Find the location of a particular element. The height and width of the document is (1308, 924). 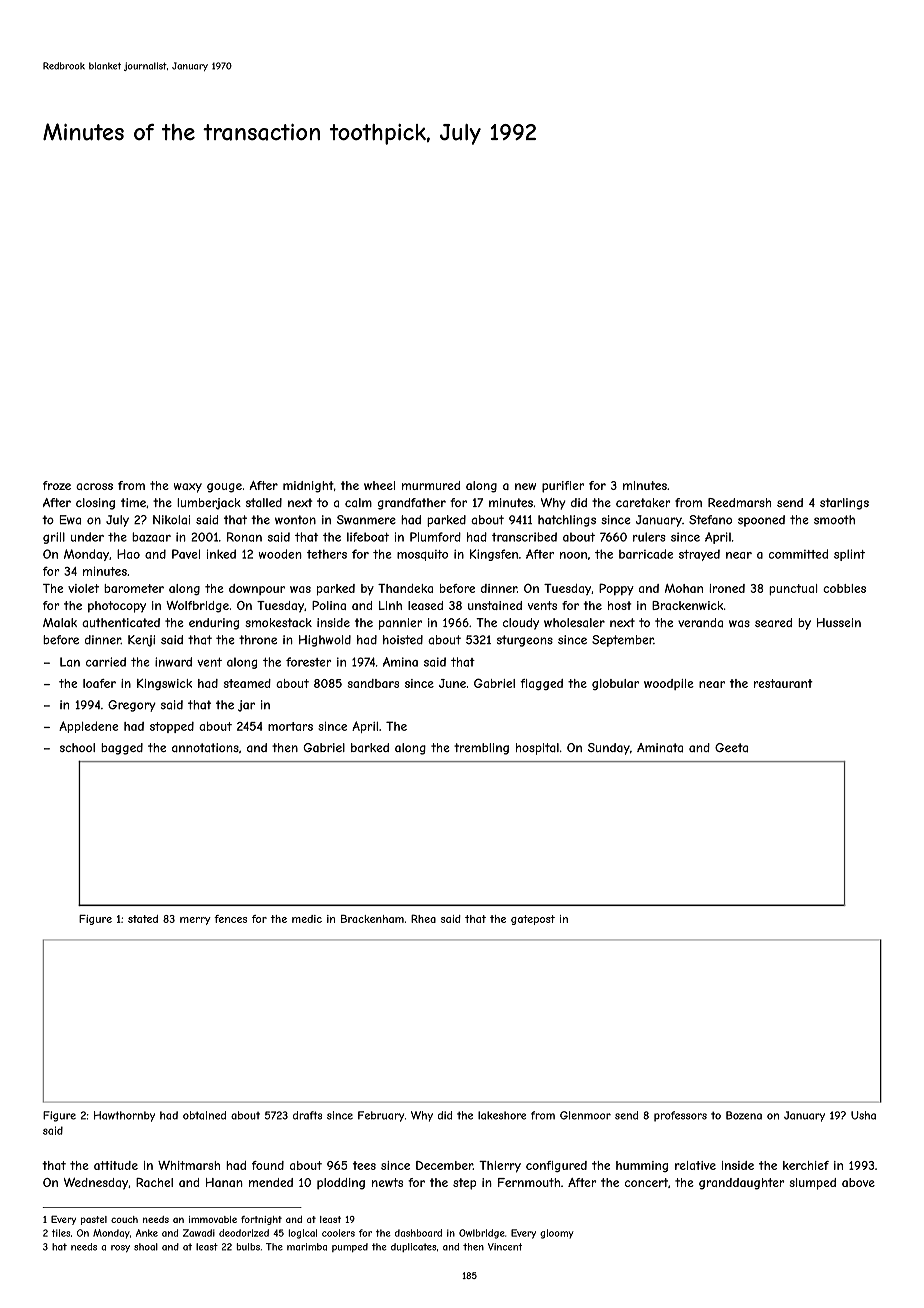

grill is located at coordinates (54, 538).
